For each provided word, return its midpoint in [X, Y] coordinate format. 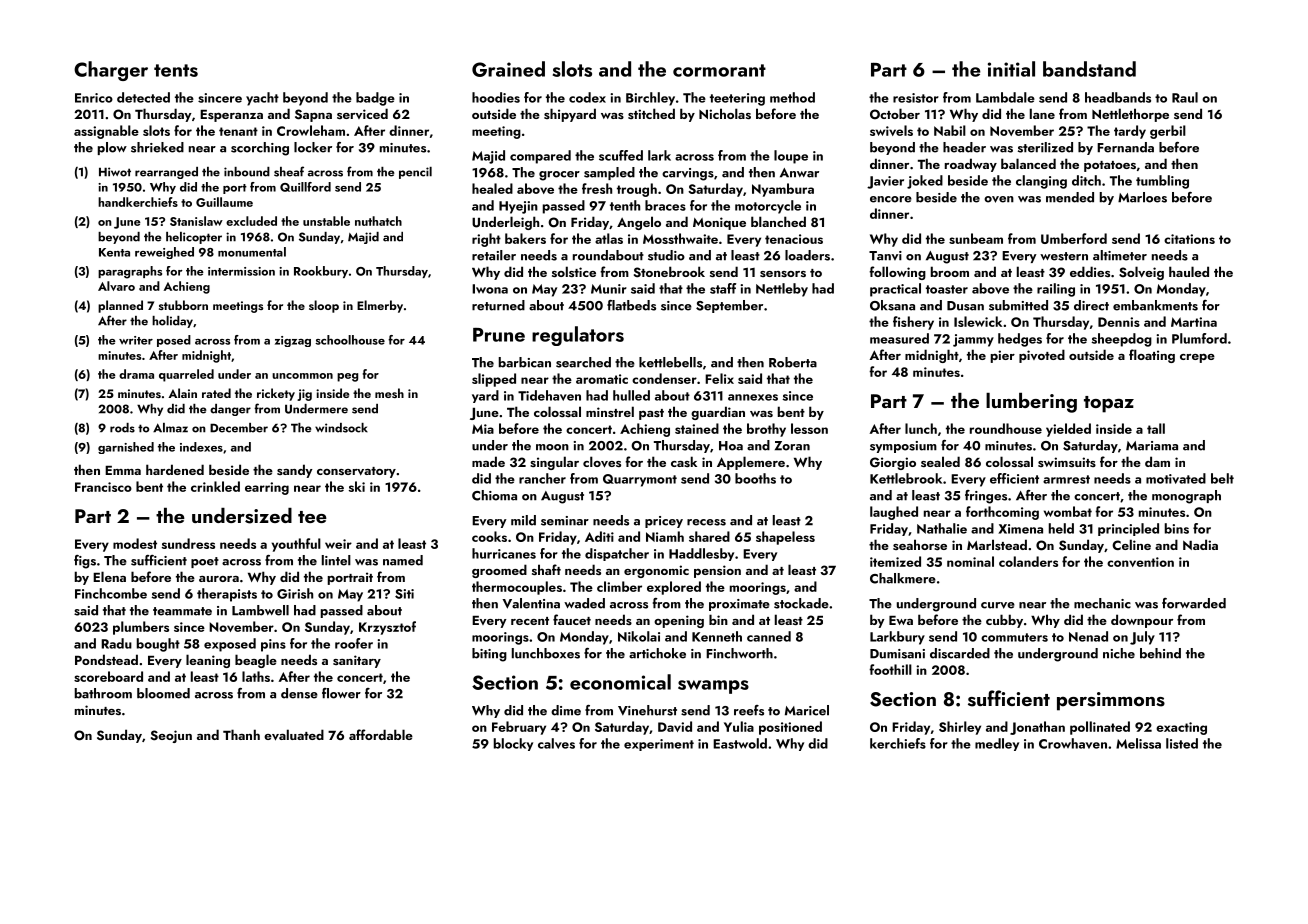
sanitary [357, 661]
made [488, 461]
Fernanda [1125, 147]
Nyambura [783, 190]
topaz [1109, 404]
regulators [578, 336]
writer [136, 340]
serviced [362, 113]
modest [135, 543]
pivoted [1042, 356]
